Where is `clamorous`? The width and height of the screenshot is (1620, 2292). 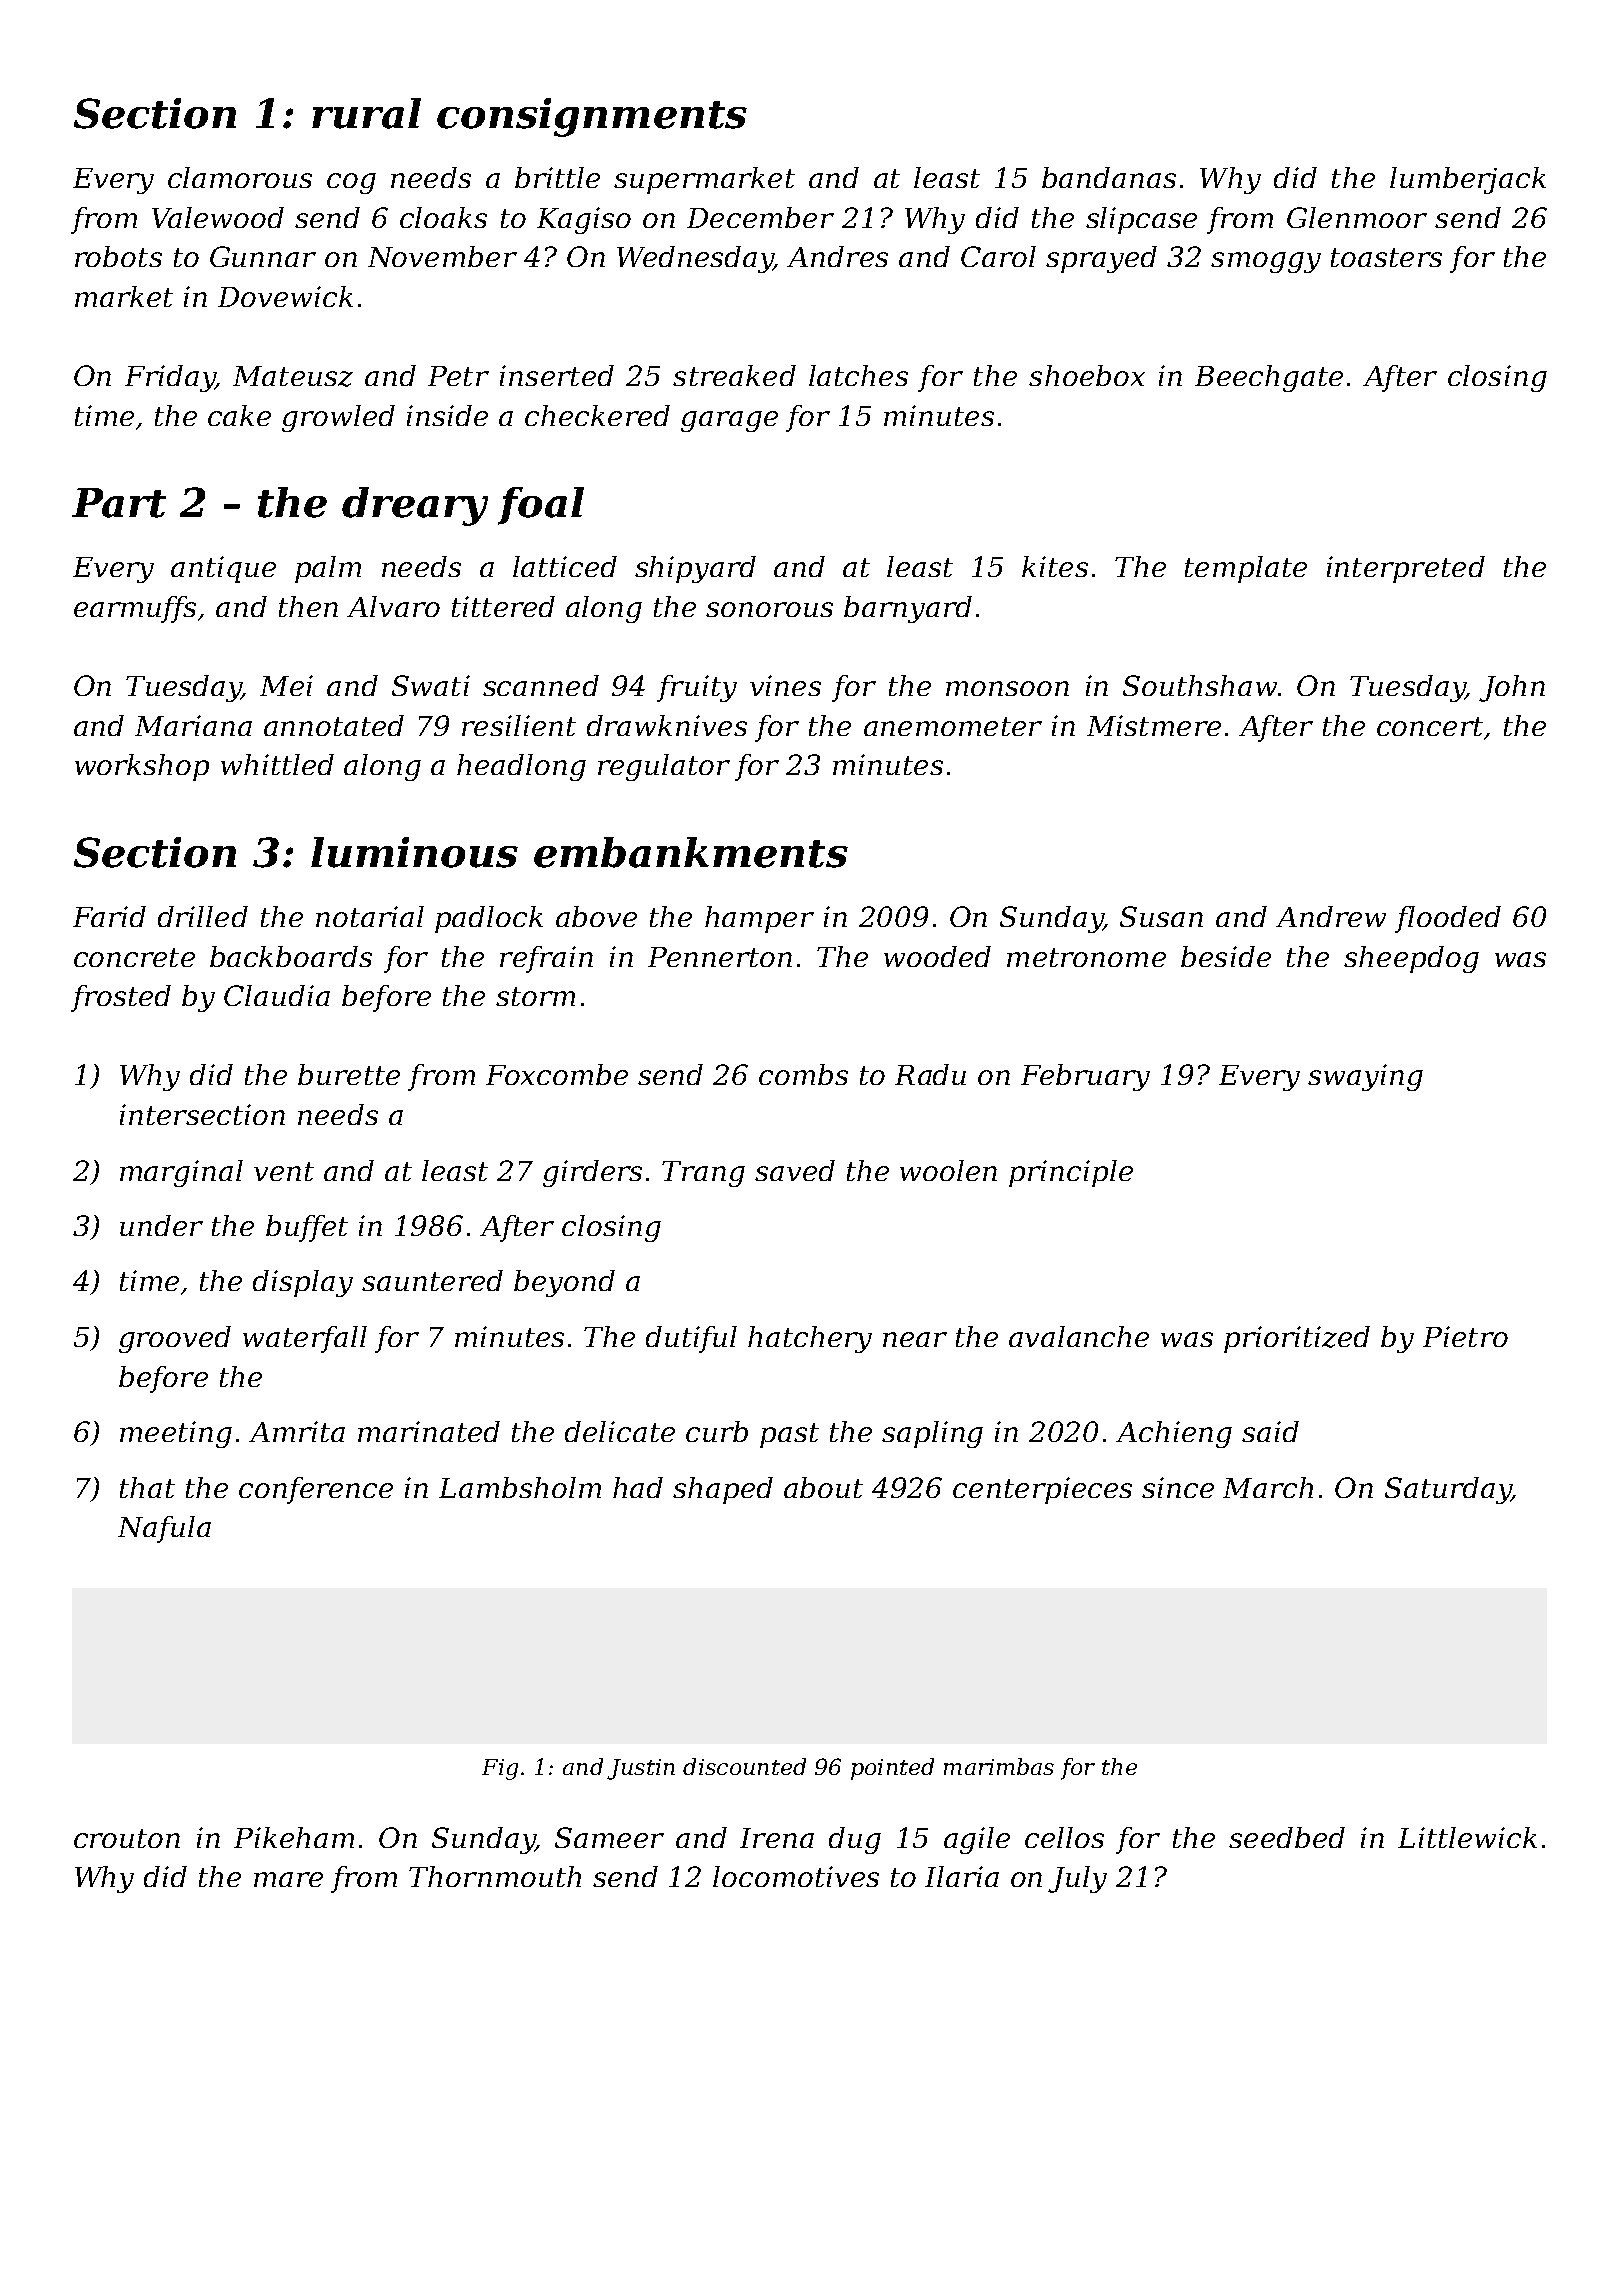 clamorous is located at coordinates (240, 177).
